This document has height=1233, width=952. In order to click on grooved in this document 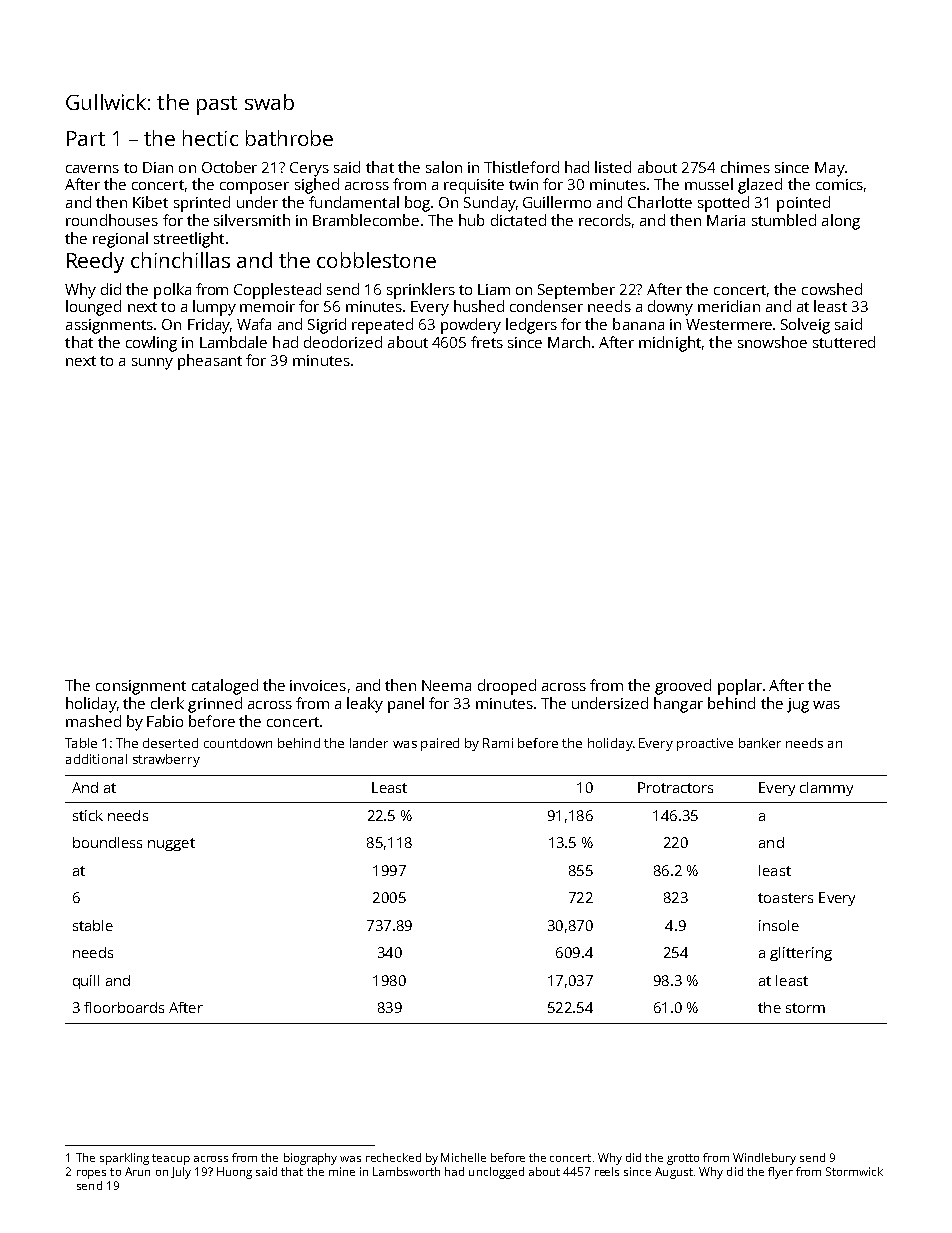, I will do `click(683, 687)`.
